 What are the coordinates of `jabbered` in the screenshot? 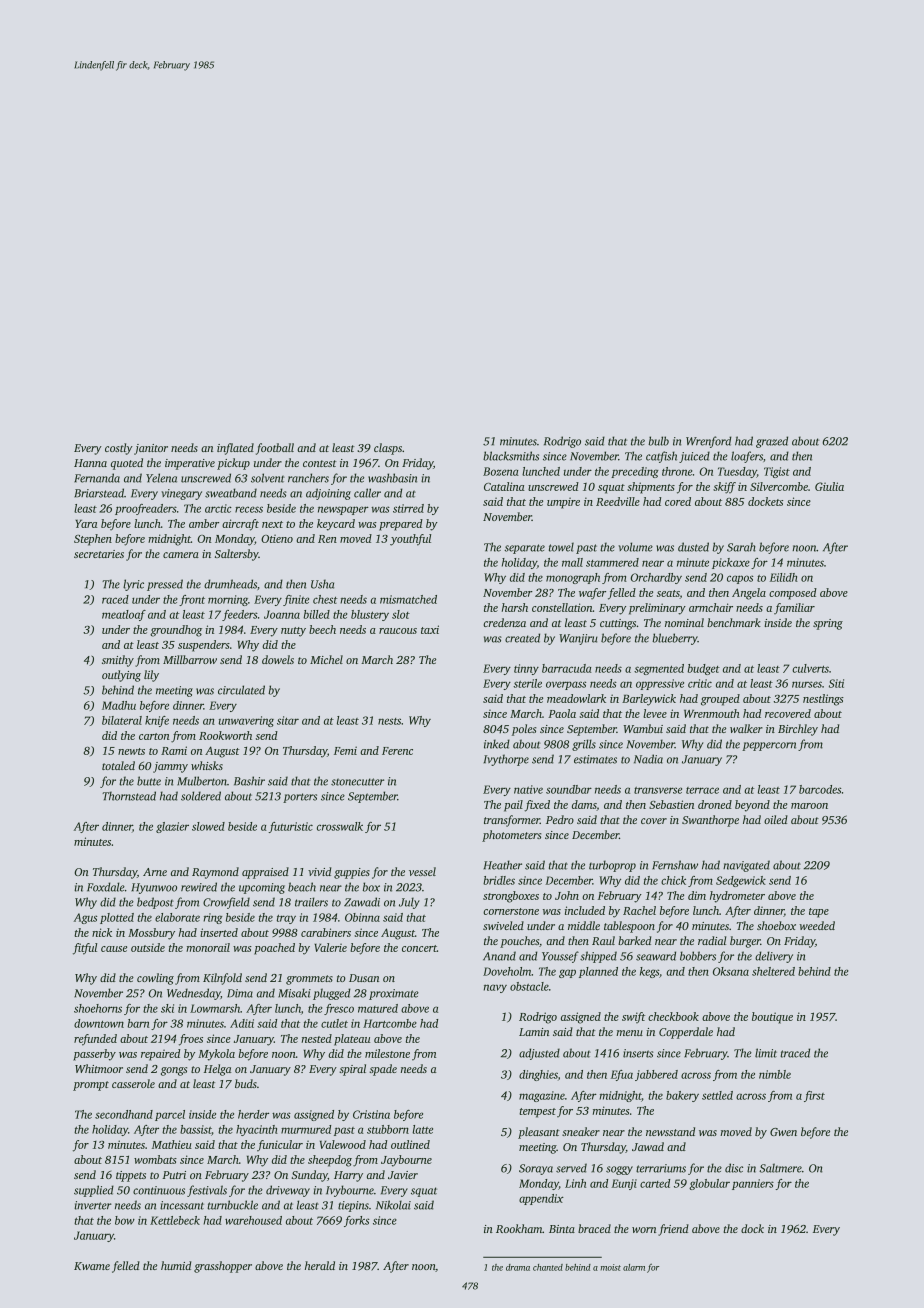 It's located at (656, 1075).
